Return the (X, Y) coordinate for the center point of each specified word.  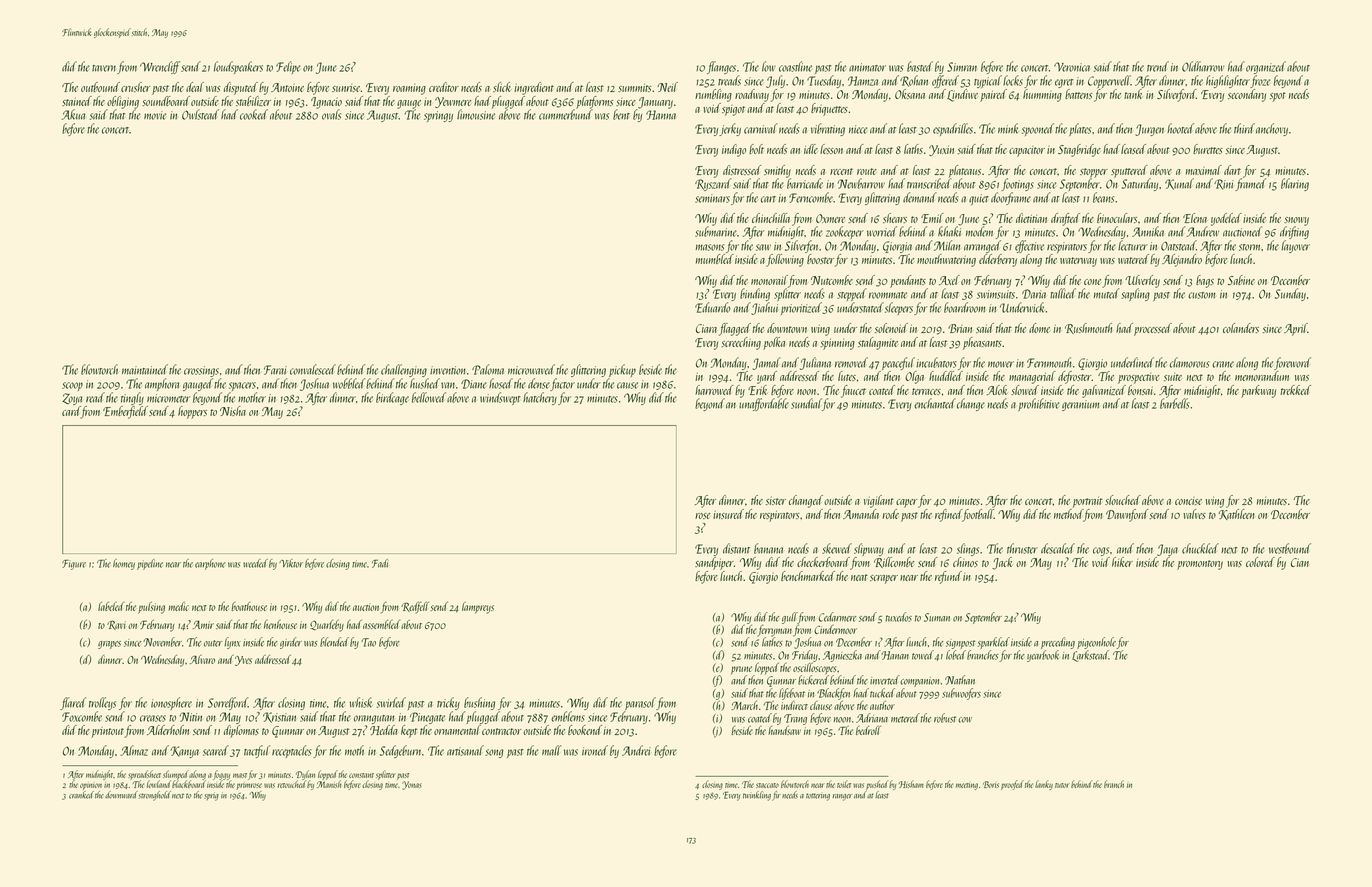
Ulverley (1142, 281)
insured (728, 514)
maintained (145, 369)
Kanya (185, 752)
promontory (1200, 565)
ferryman (775, 631)
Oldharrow (1203, 66)
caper (906, 503)
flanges (721, 67)
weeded (255, 563)
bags (1205, 281)
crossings (201, 371)
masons (710, 247)
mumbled (715, 259)
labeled (111, 606)
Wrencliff (160, 67)
